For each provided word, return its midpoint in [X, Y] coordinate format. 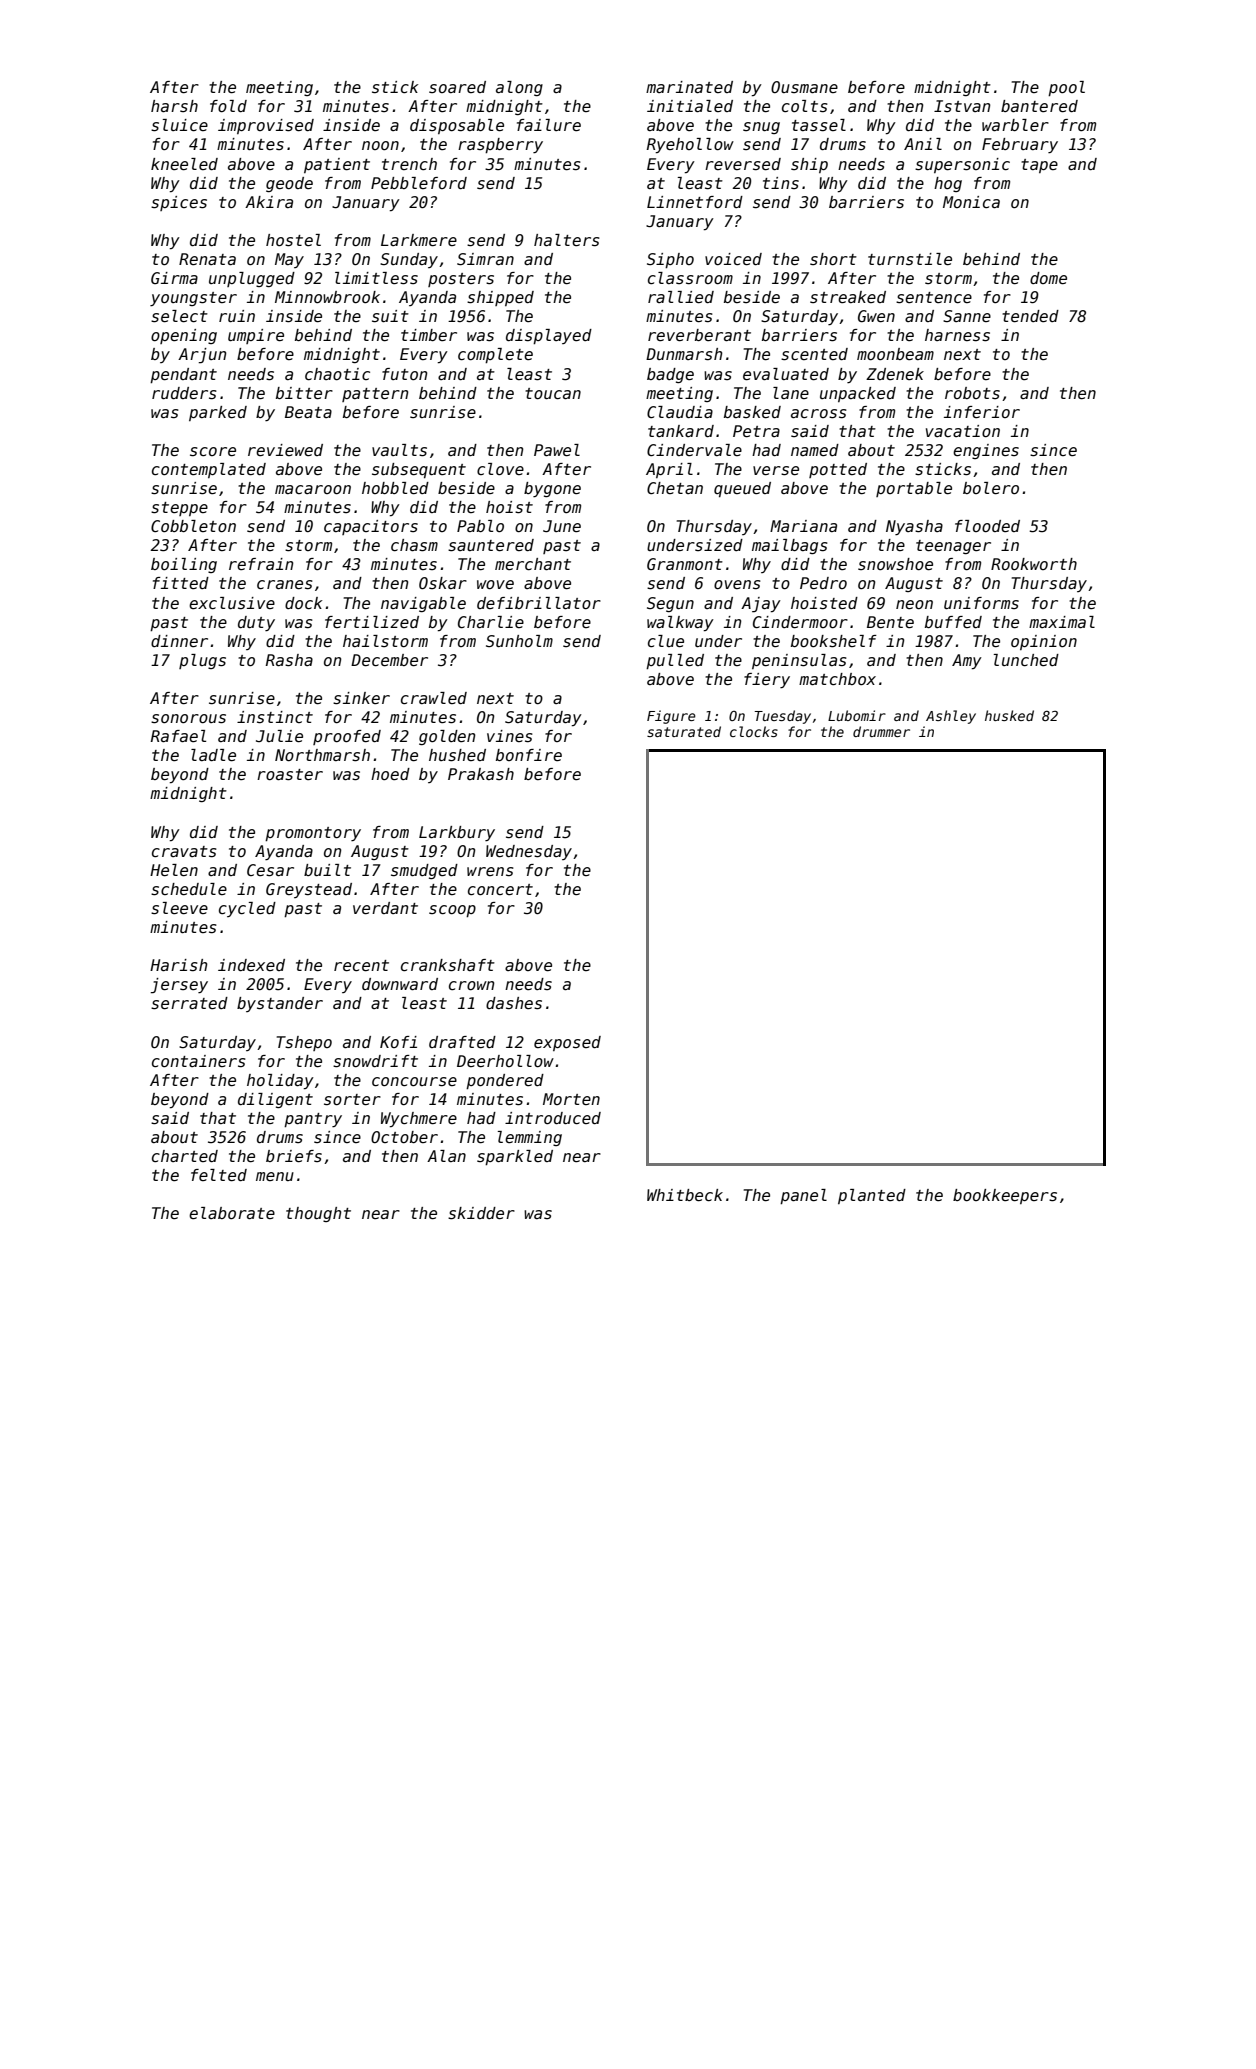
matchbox [837, 679]
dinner [179, 641]
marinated [689, 87]
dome [1048, 278]
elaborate [232, 1213]
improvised [266, 126]
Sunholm [519, 641]
